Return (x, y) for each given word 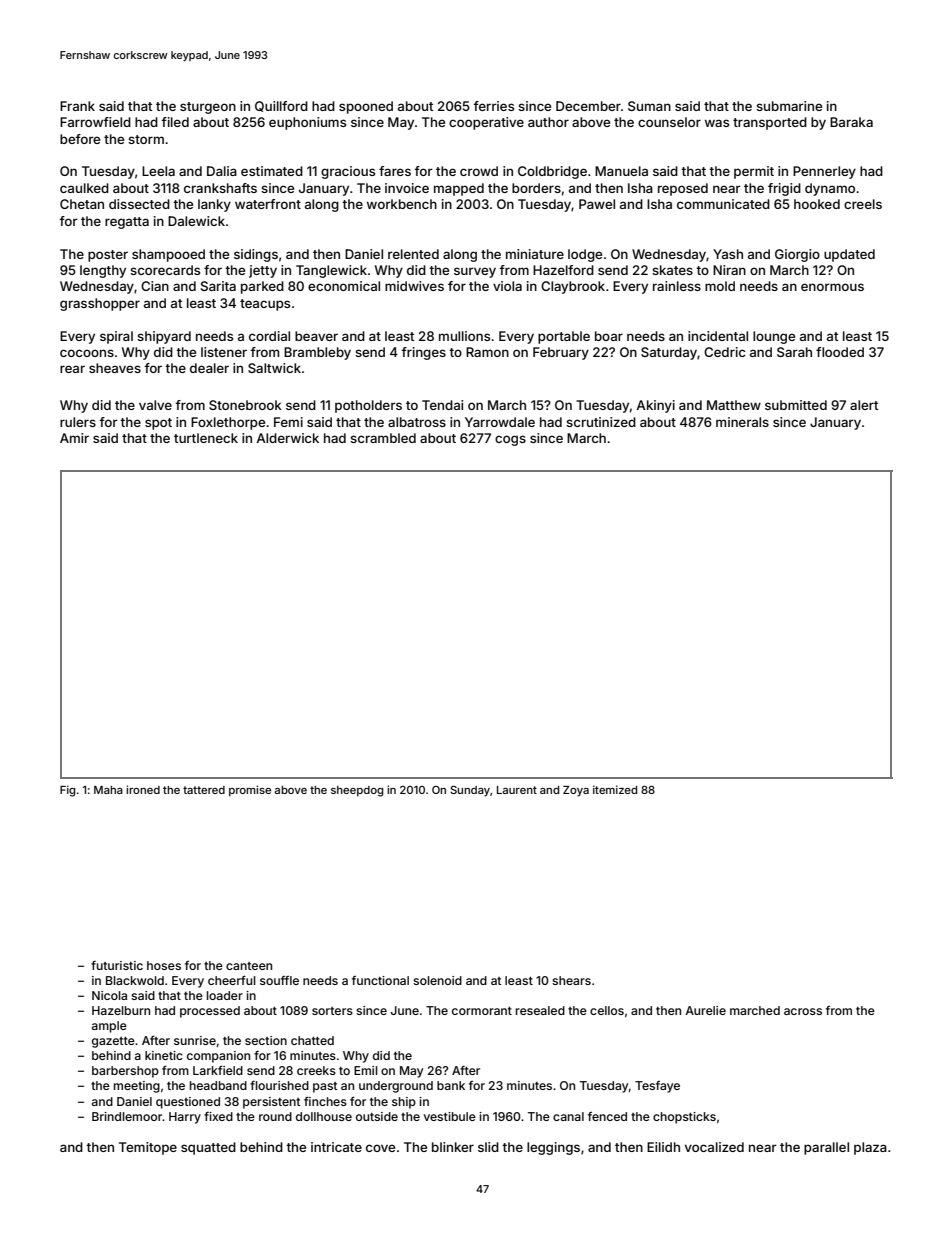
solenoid (437, 980)
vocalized (714, 1147)
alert (864, 405)
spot (158, 424)
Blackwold (135, 980)
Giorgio (797, 255)
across (803, 1011)
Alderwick (287, 438)
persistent (271, 1103)
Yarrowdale (500, 422)
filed (175, 122)
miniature (535, 254)
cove (380, 1148)
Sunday (470, 791)
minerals (742, 422)
